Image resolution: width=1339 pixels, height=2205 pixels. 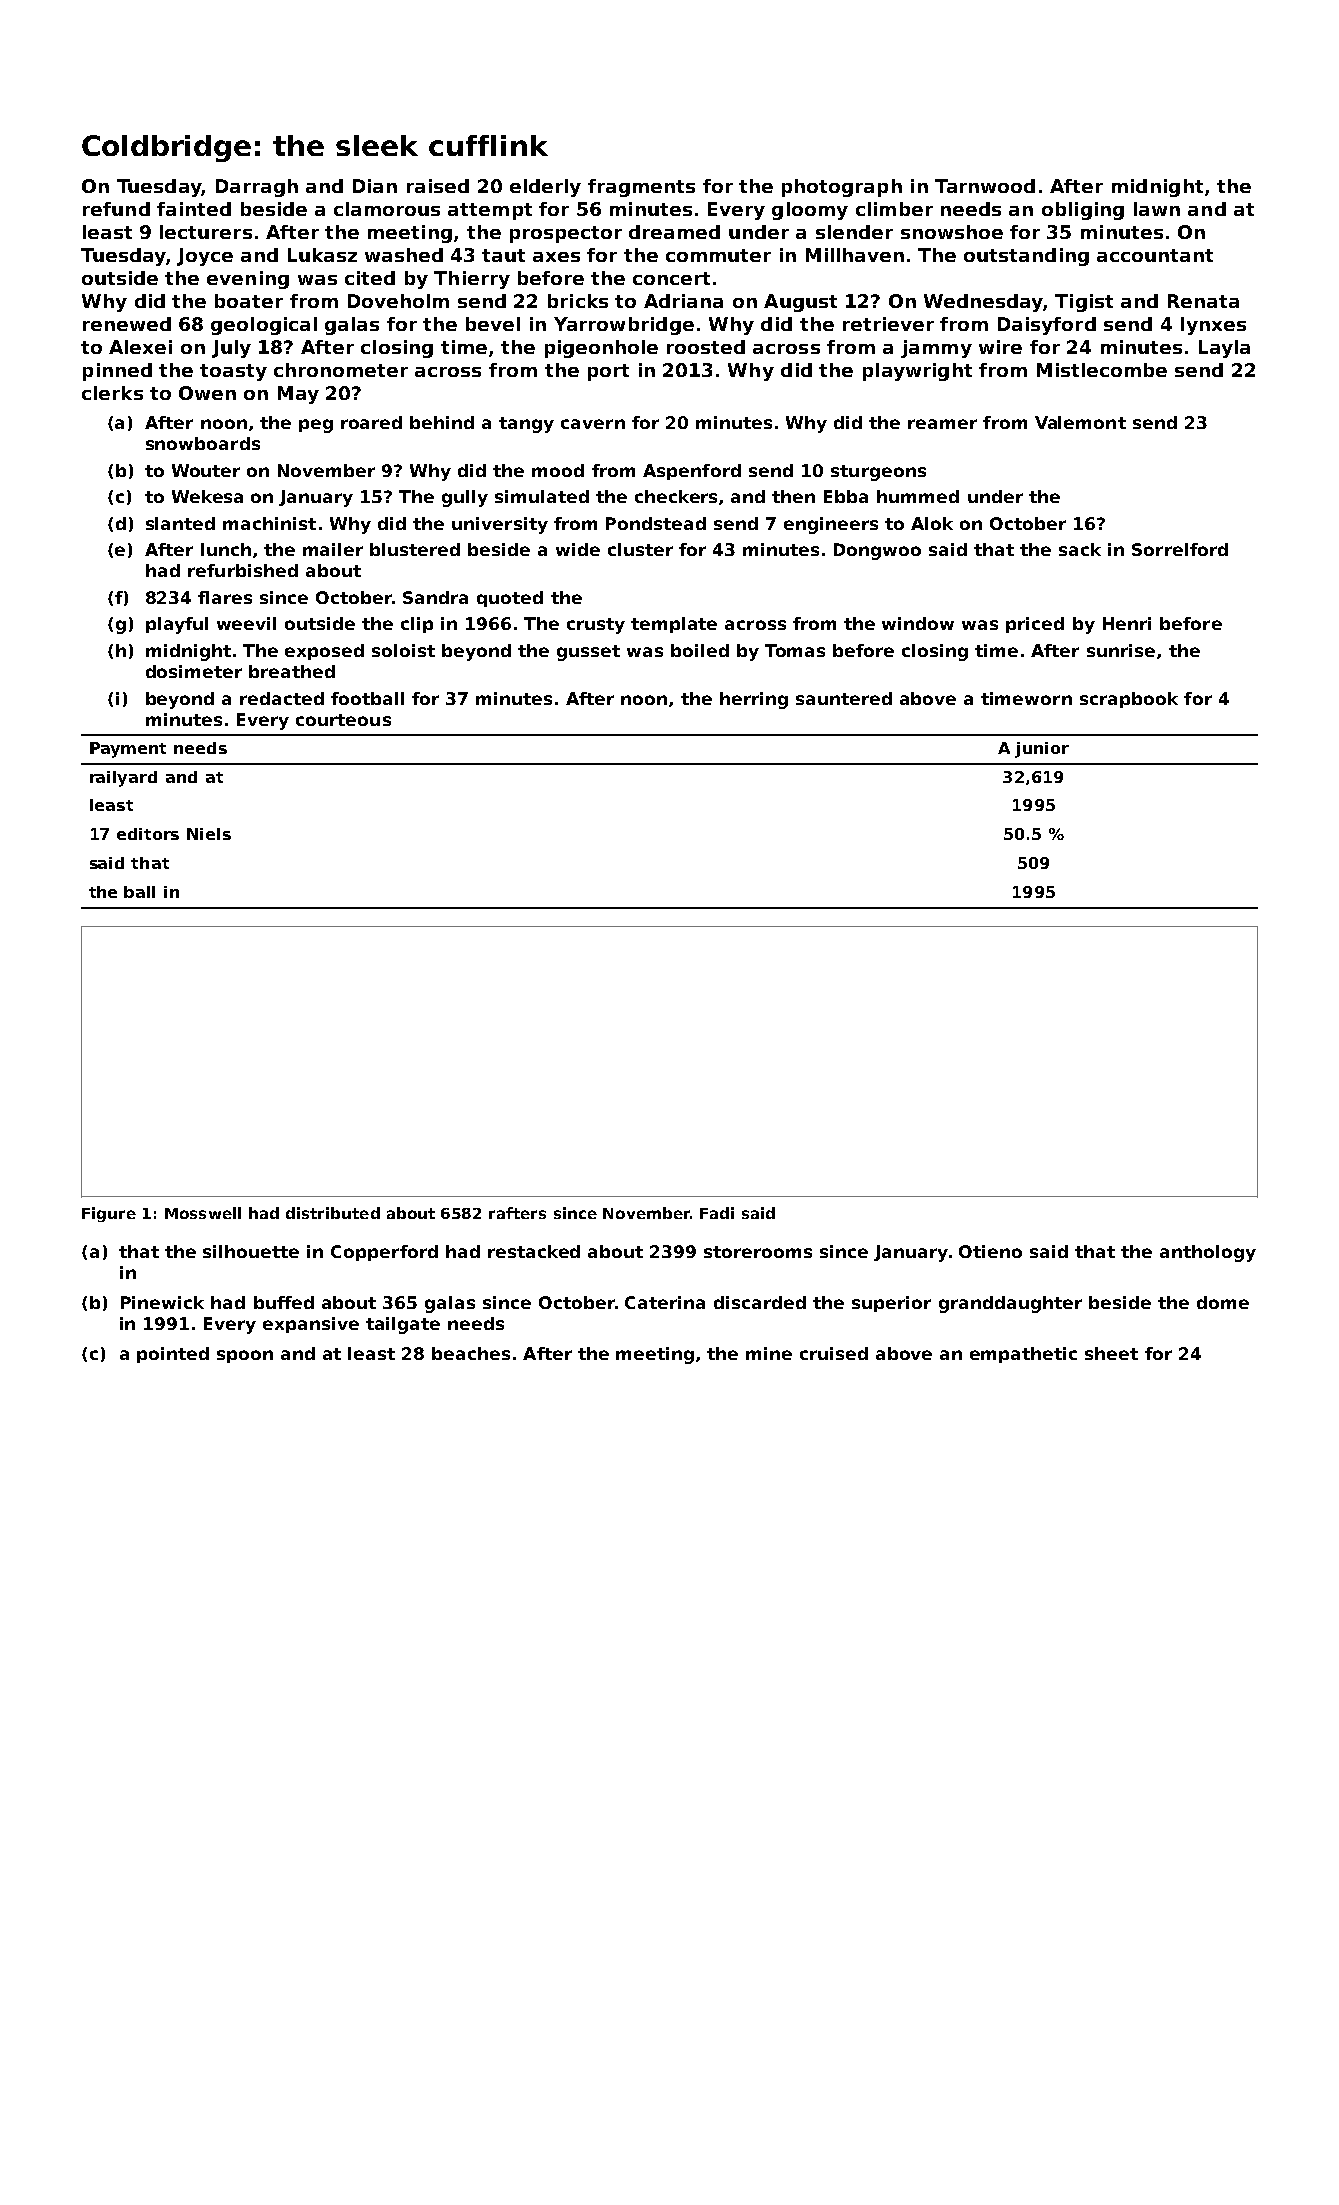 What do you see at coordinates (257, 188) in the page?
I see `Darragh` at bounding box center [257, 188].
